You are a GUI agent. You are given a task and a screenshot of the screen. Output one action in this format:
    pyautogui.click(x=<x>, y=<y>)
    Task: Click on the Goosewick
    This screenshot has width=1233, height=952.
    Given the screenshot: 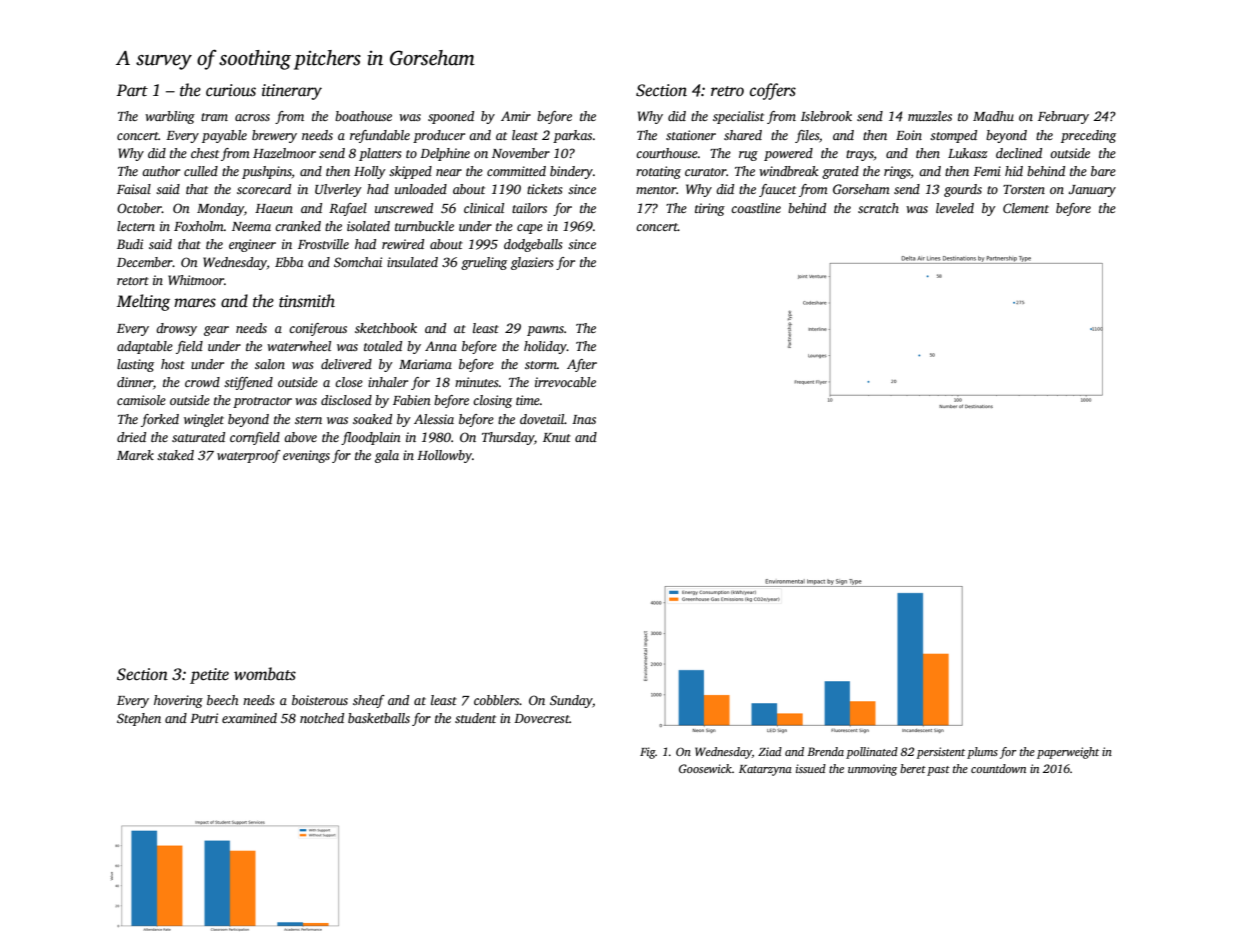 What is the action you would take?
    pyautogui.click(x=705, y=768)
